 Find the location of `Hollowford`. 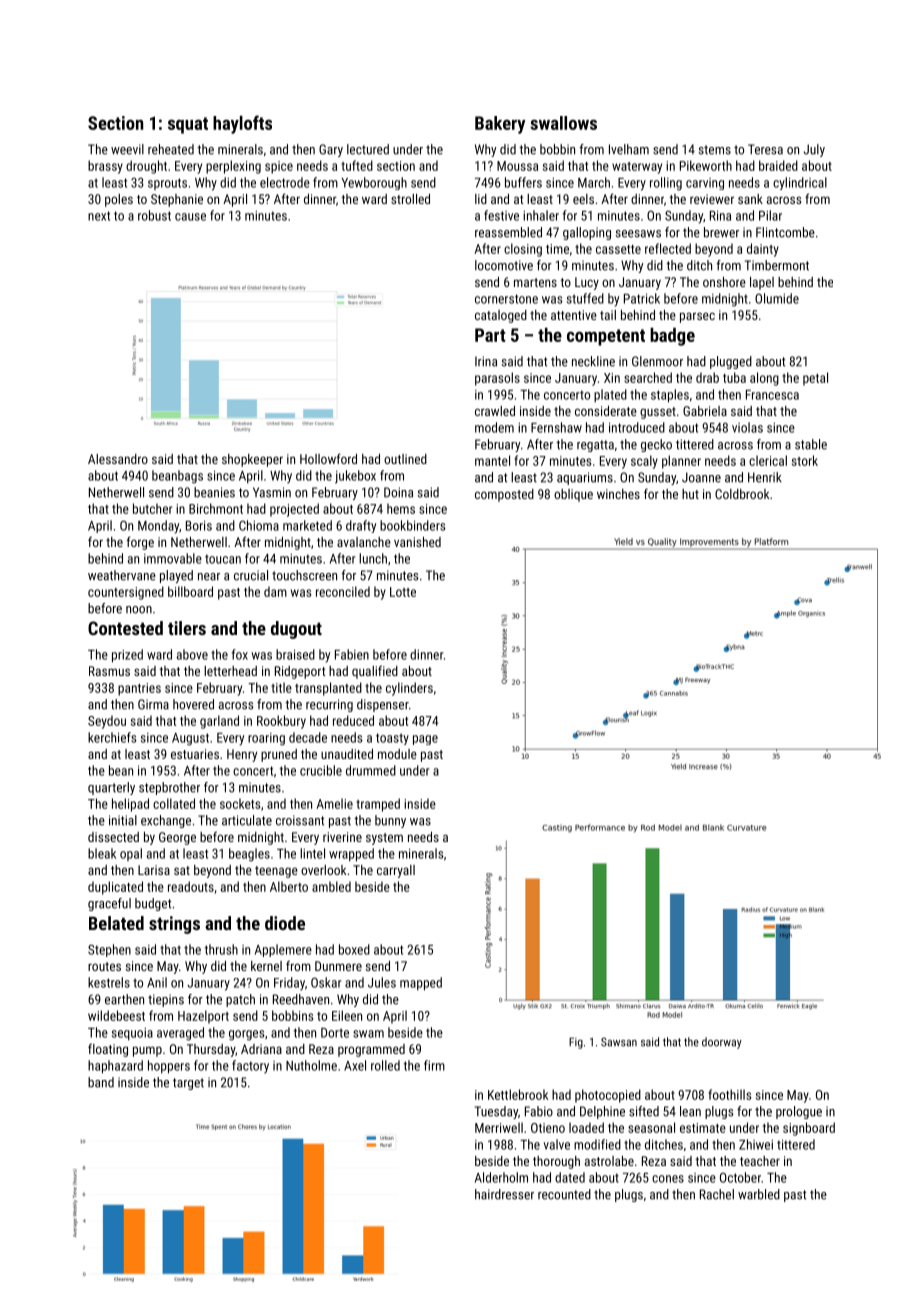

Hollowford is located at coordinates (328, 458).
